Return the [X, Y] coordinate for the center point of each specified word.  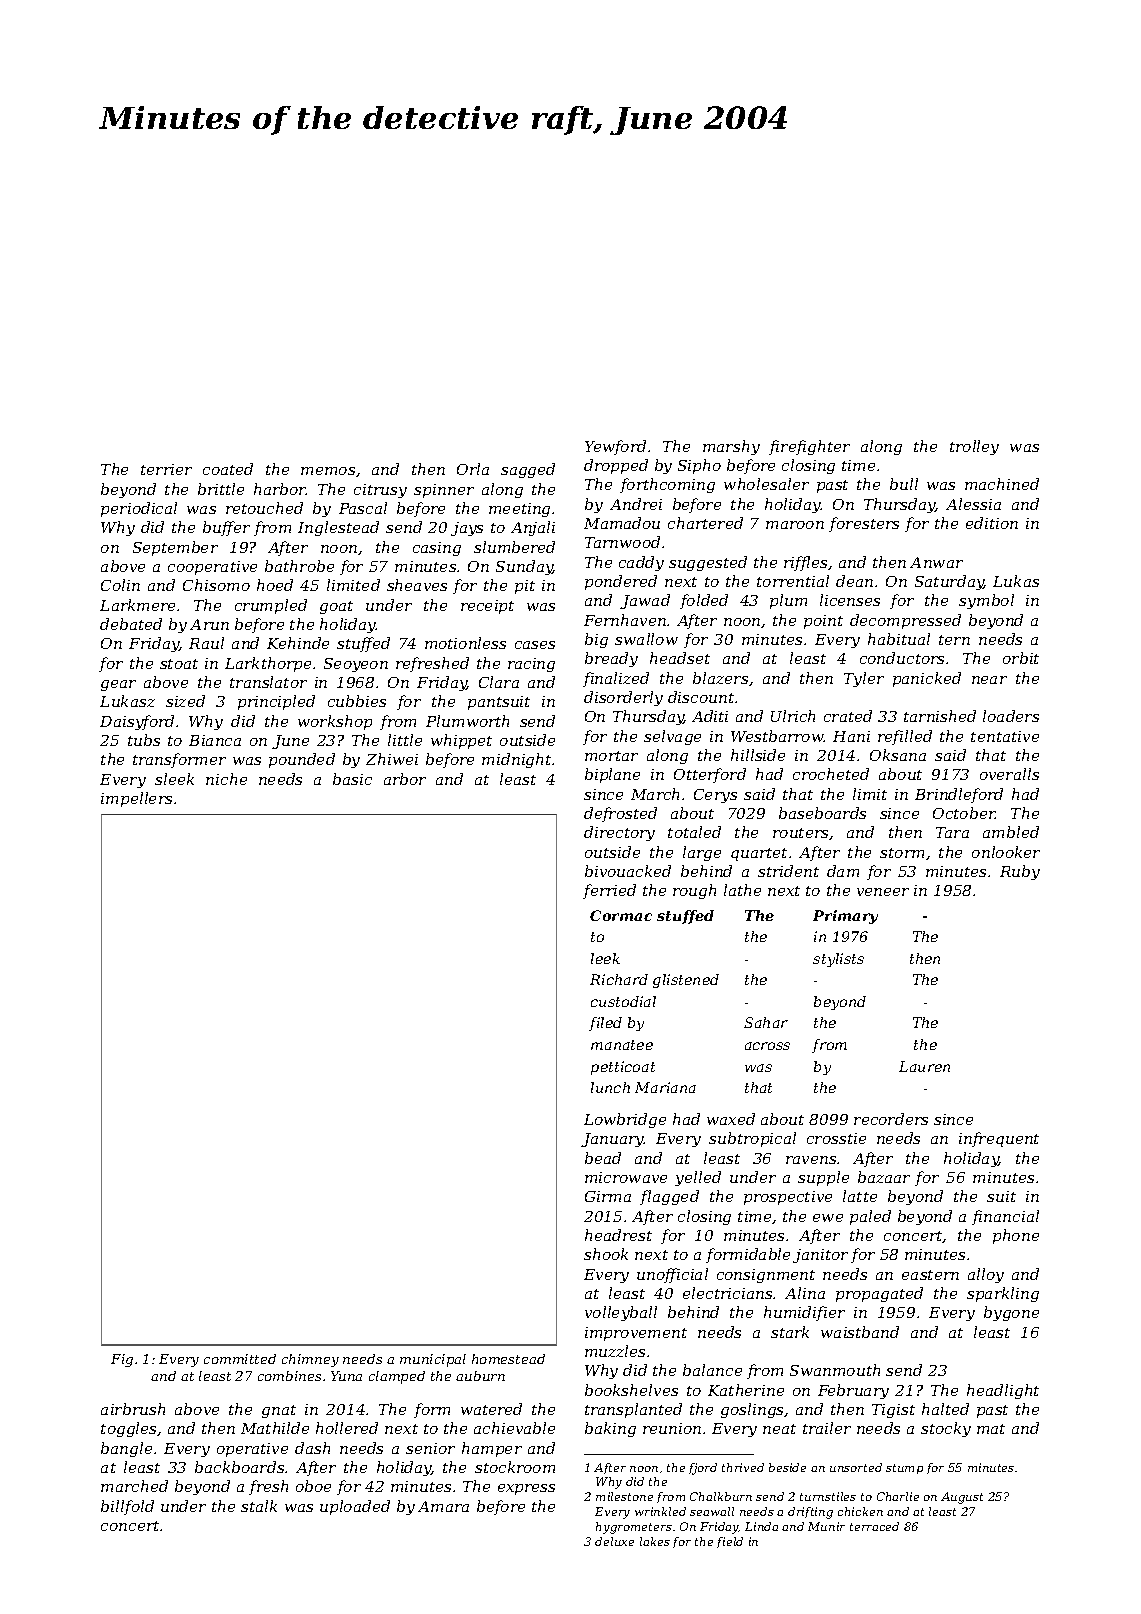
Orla [473, 469]
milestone [624, 1496]
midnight [517, 760]
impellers [136, 799]
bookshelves [631, 1390]
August [962, 1498]
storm [902, 853]
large [702, 853]
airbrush [133, 1409]
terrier [166, 469]
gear [118, 685]
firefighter [809, 447]
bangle [126, 1449]
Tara [952, 832]
